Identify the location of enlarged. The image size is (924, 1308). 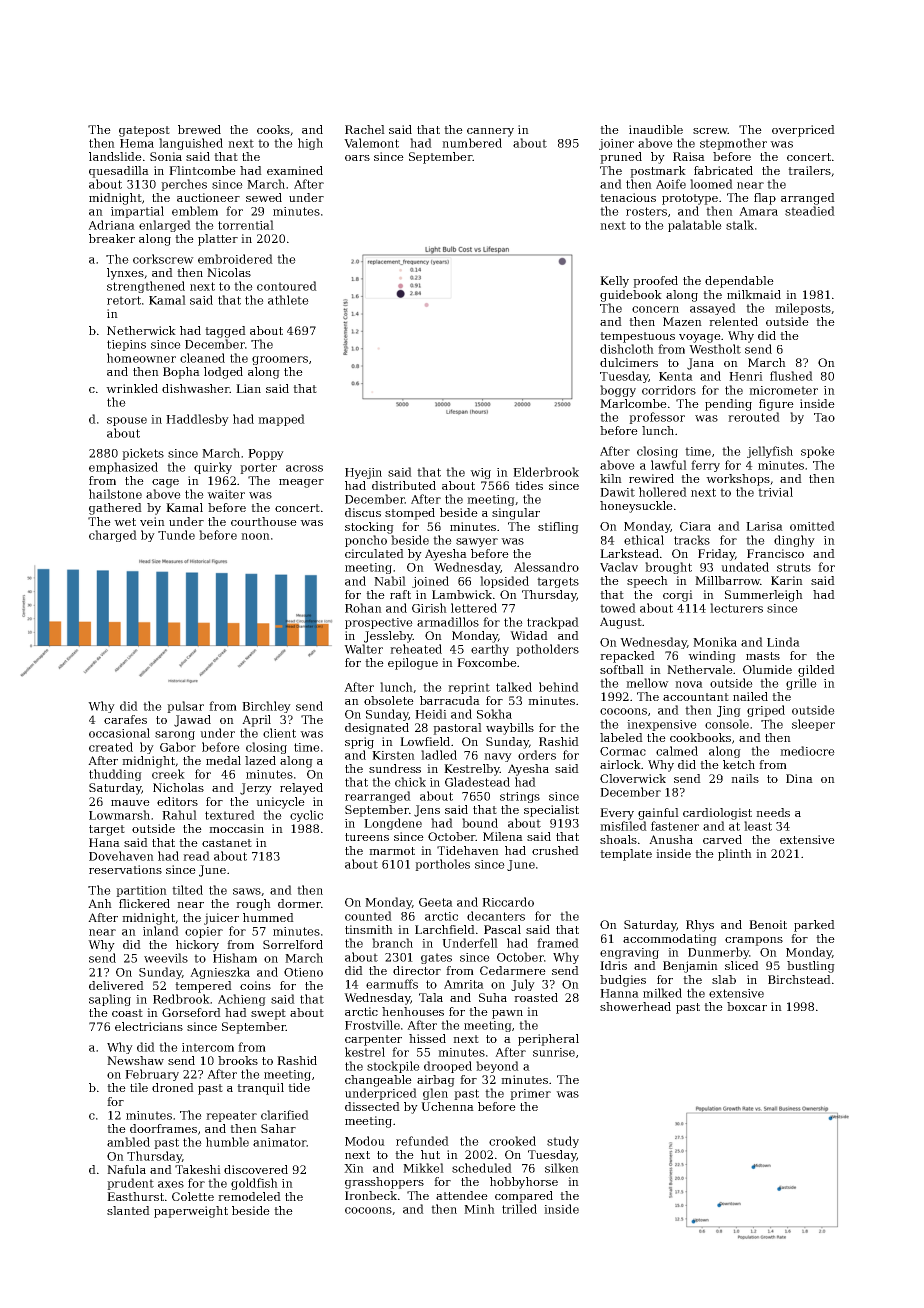
(165, 226).
